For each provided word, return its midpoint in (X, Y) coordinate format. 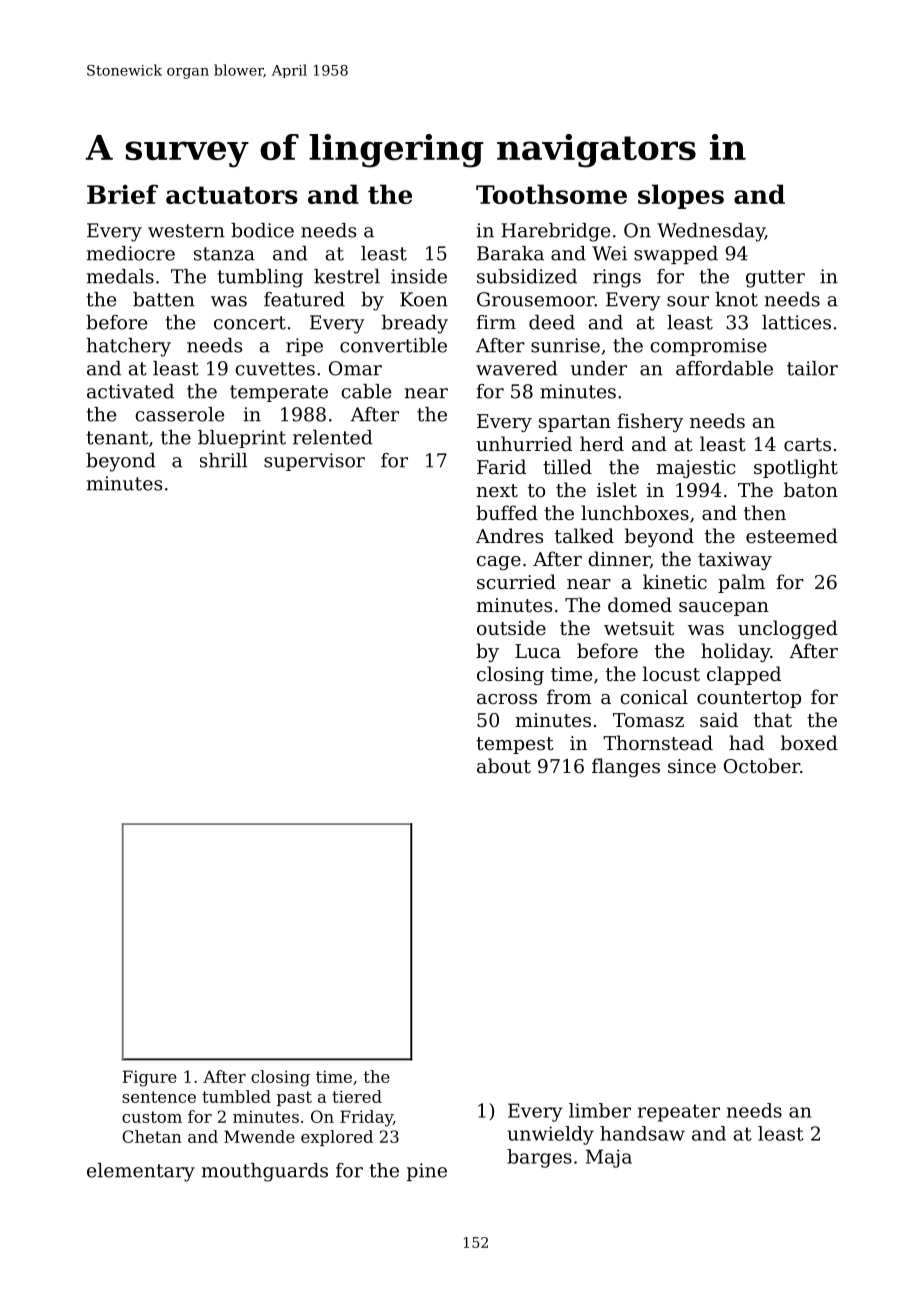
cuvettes (275, 369)
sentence (159, 1097)
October (762, 765)
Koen (424, 299)
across (507, 699)
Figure (149, 1078)
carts (807, 444)
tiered (357, 1096)
